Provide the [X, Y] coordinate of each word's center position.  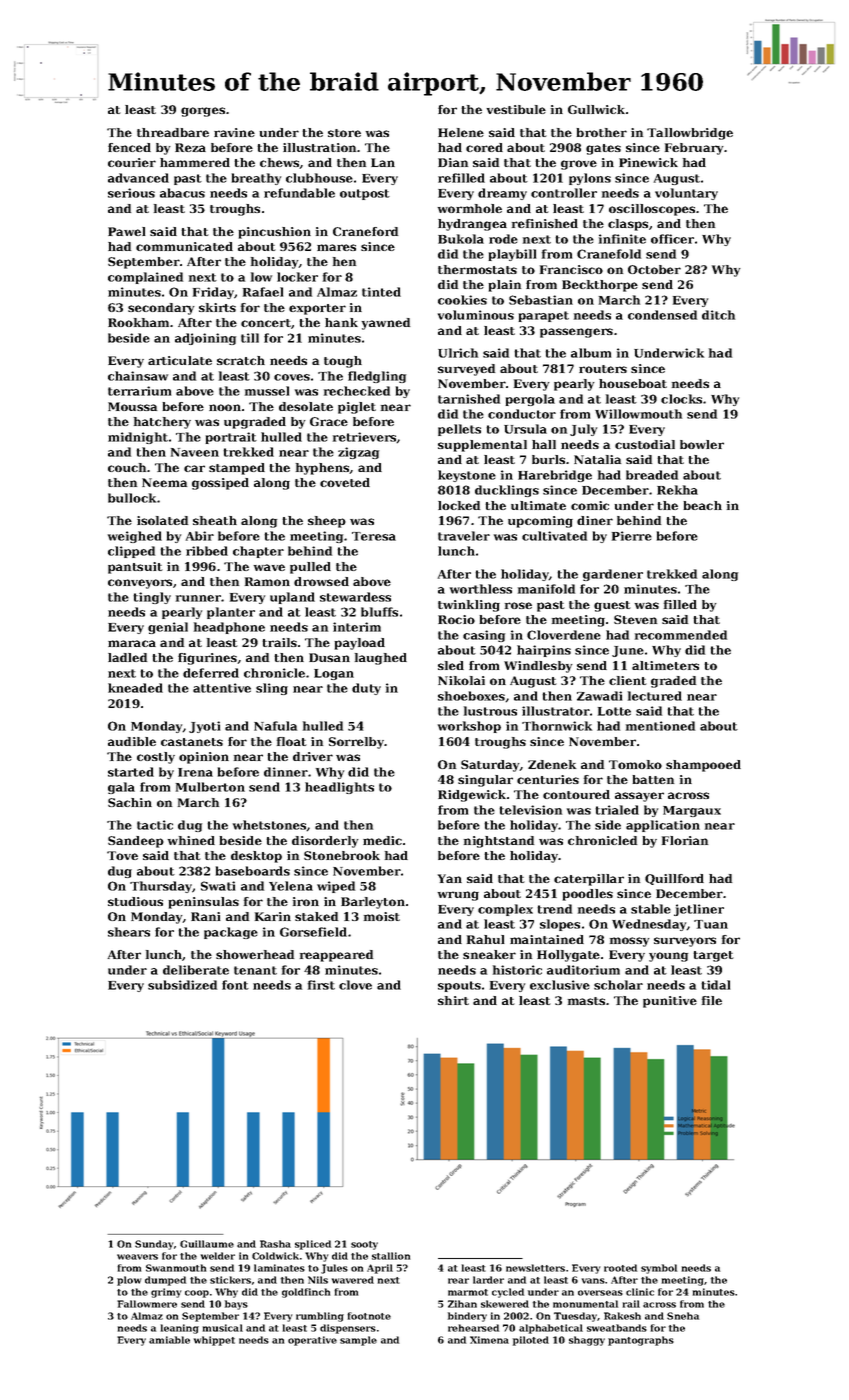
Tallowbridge [690, 134]
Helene [461, 132]
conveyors [140, 584]
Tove [122, 855]
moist [382, 916]
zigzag [358, 453]
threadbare [173, 132]
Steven [635, 619]
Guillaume [207, 1244]
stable [651, 909]
